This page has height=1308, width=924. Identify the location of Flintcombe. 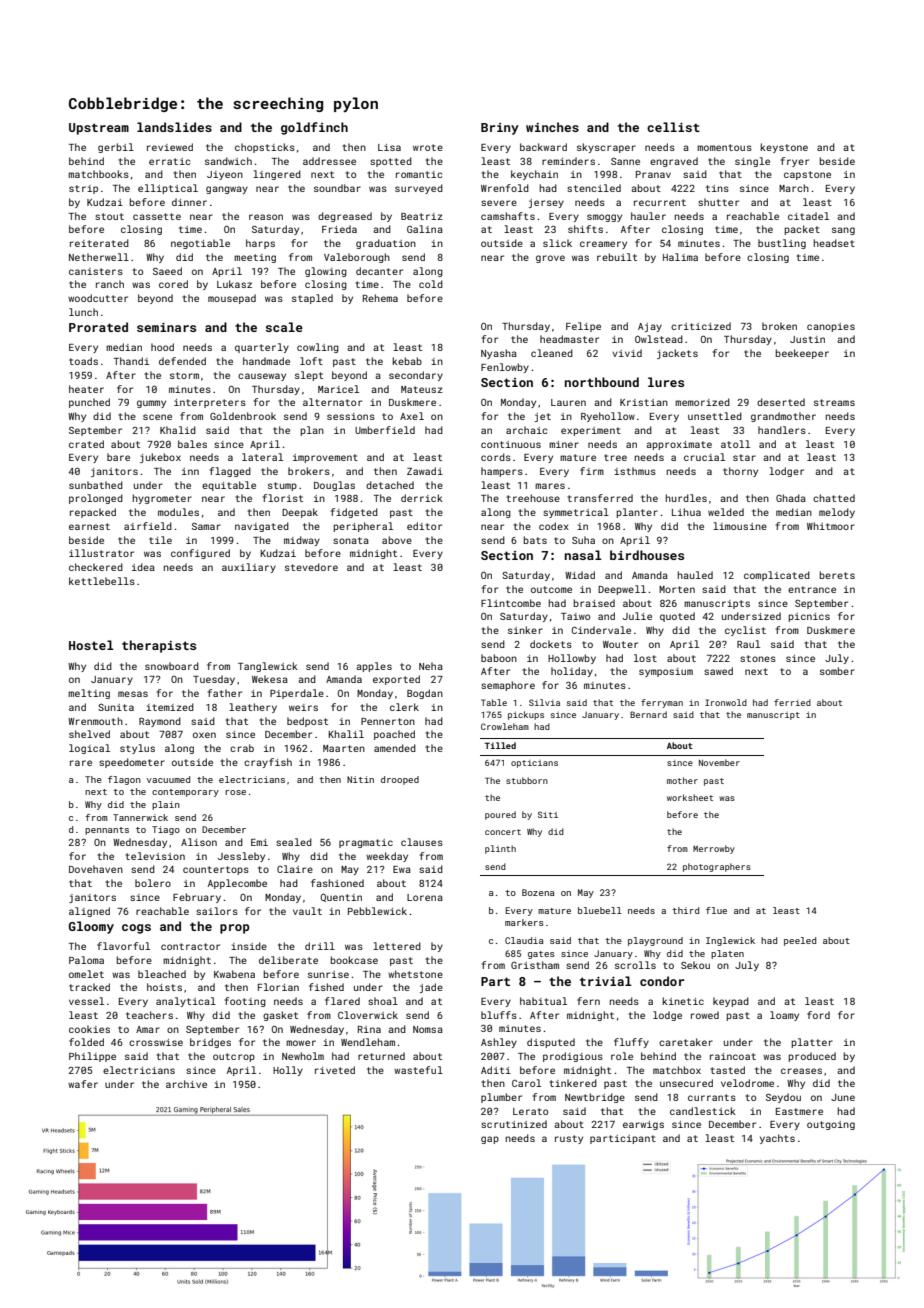
(511, 603).
